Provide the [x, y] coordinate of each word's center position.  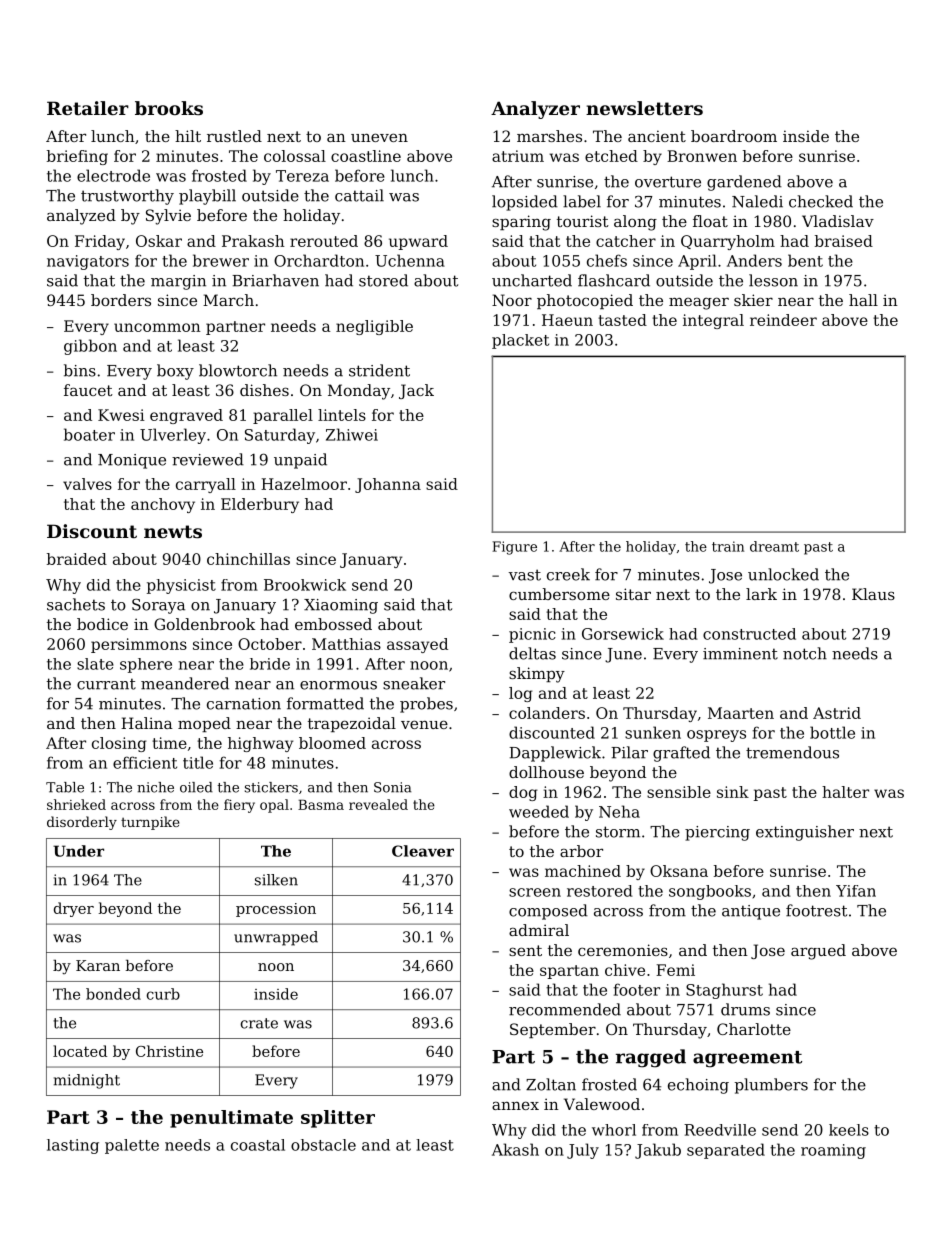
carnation [244, 704]
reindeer [783, 320]
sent [525, 950]
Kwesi [121, 415]
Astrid [837, 713]
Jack [416, 391]
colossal [295, 156]
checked [821, 201]
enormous [338, 685]
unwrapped [276, 938]
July [583, 1151]
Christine [169, 1051]
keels [849, 1130]
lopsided [525, 203]
